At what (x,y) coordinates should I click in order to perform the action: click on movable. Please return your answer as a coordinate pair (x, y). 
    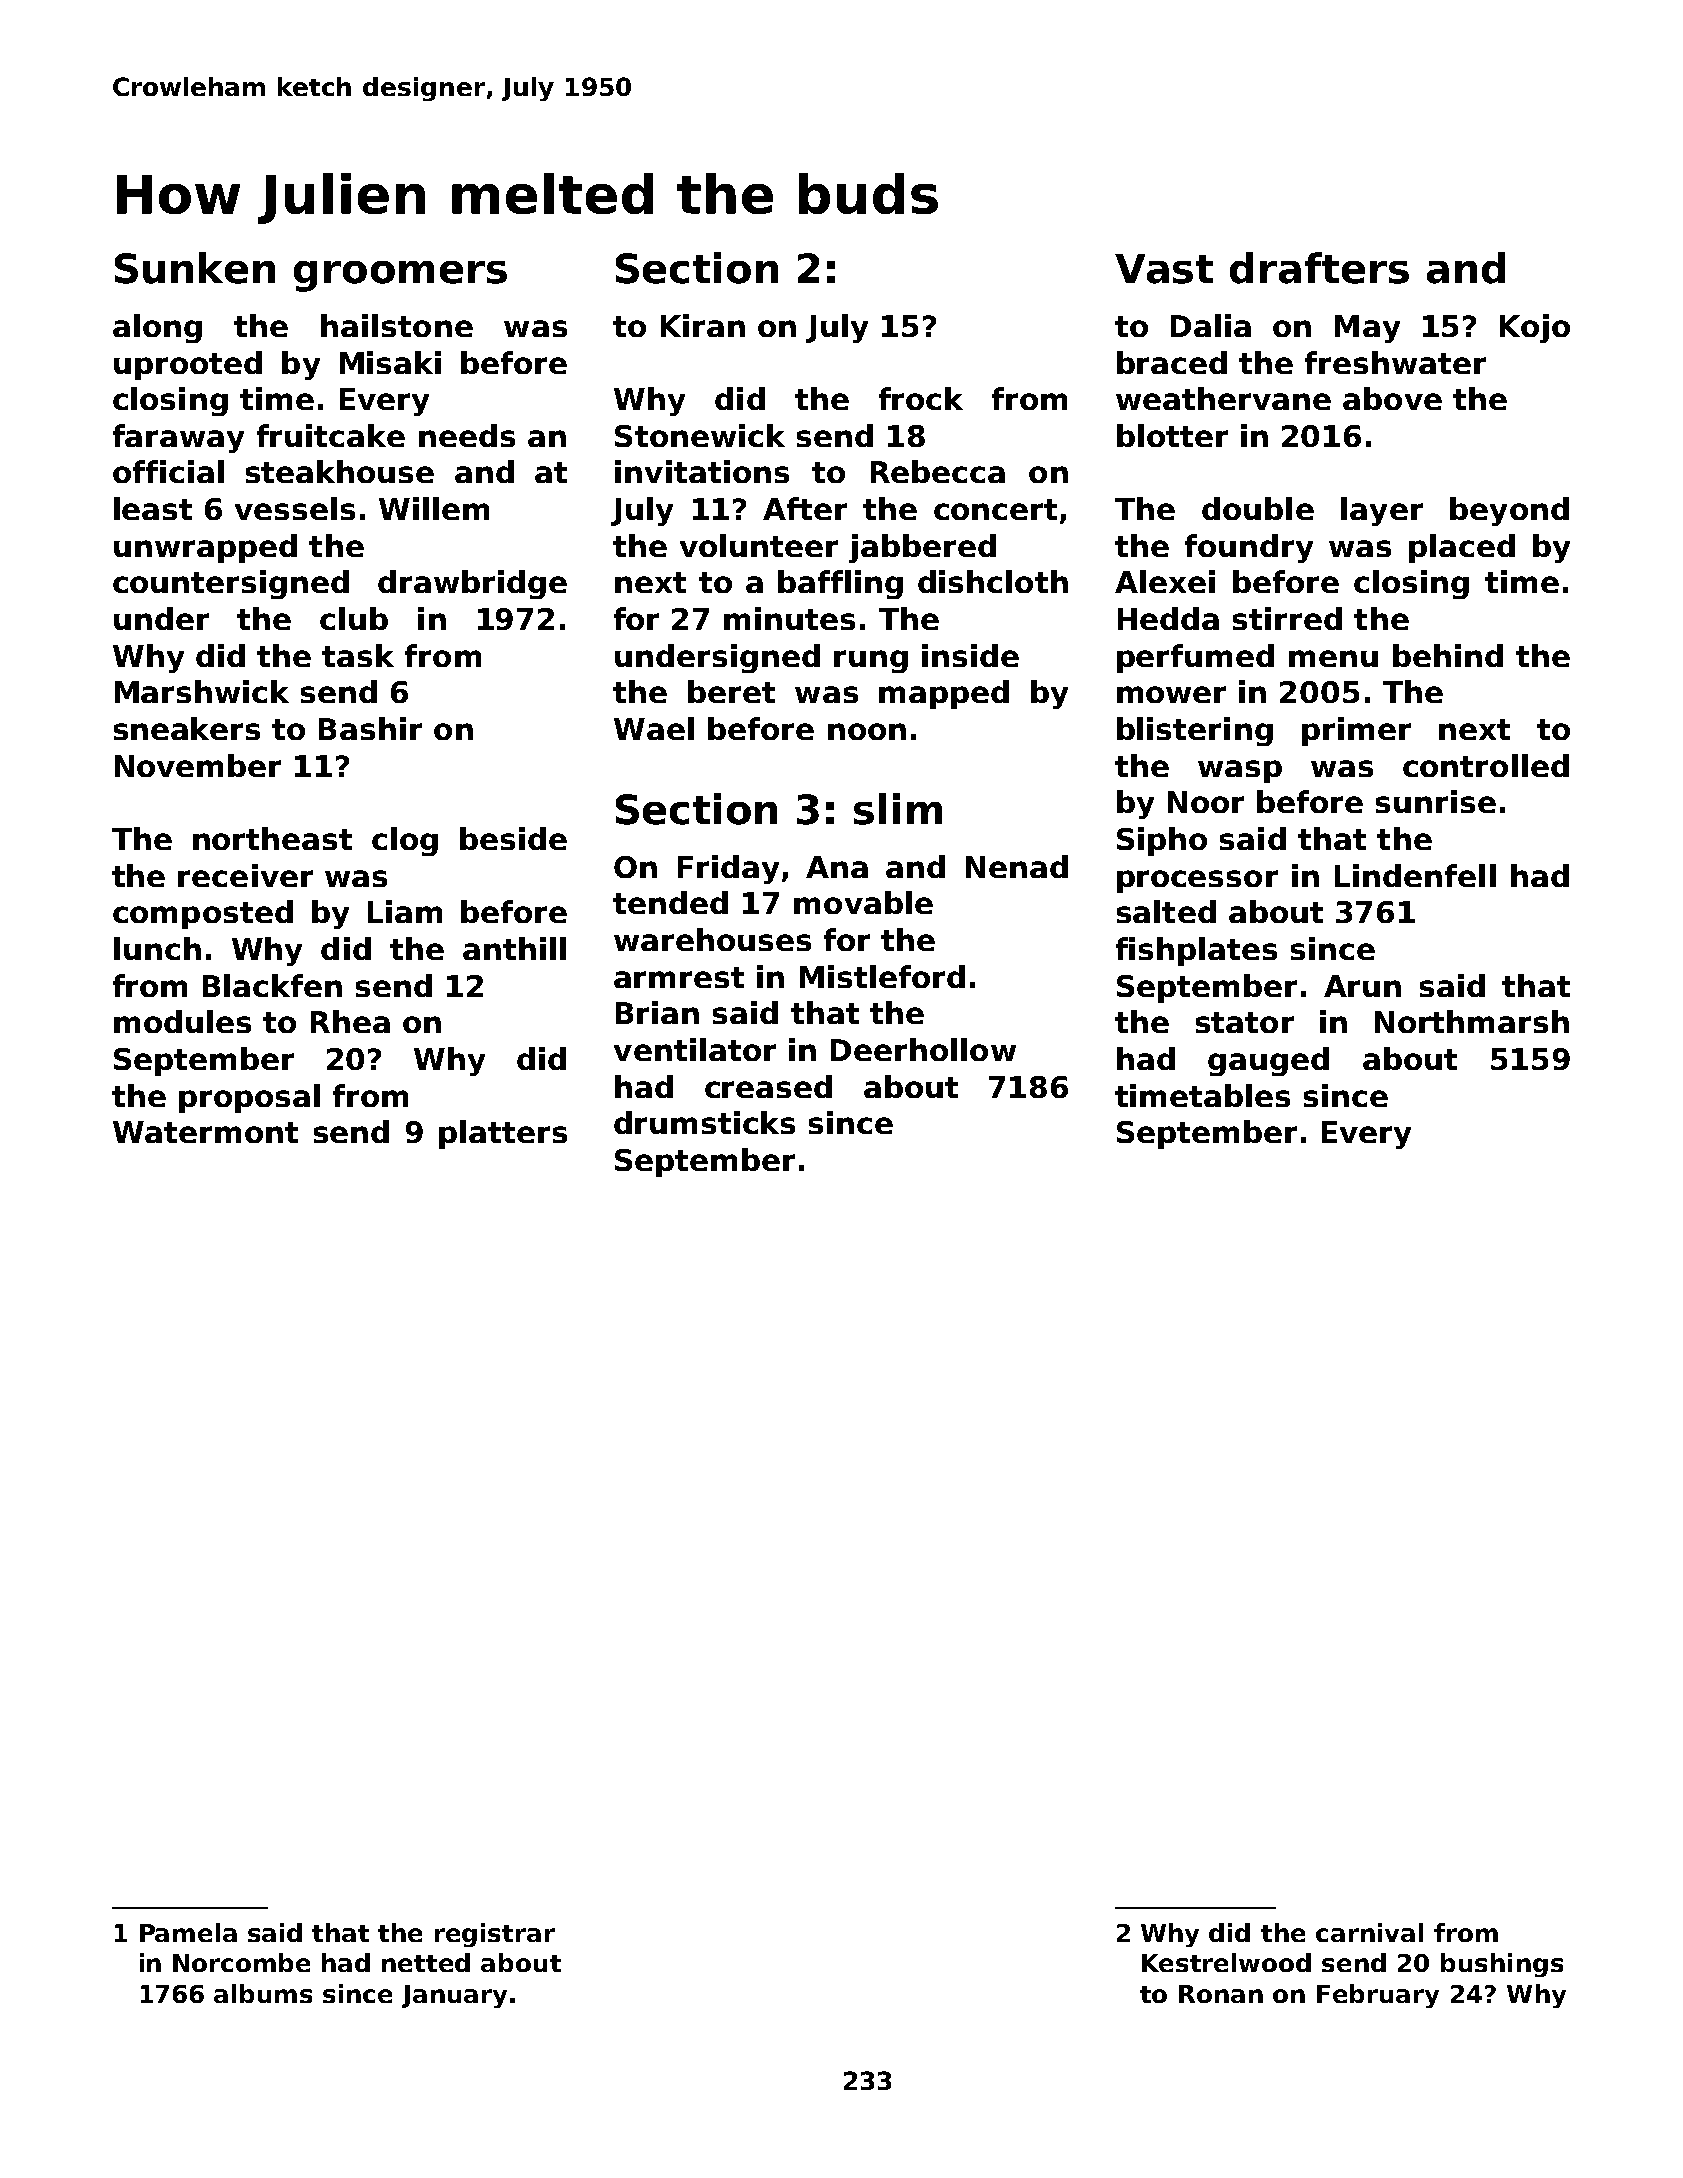
    Looking at the image, I should click on (863, 902).
